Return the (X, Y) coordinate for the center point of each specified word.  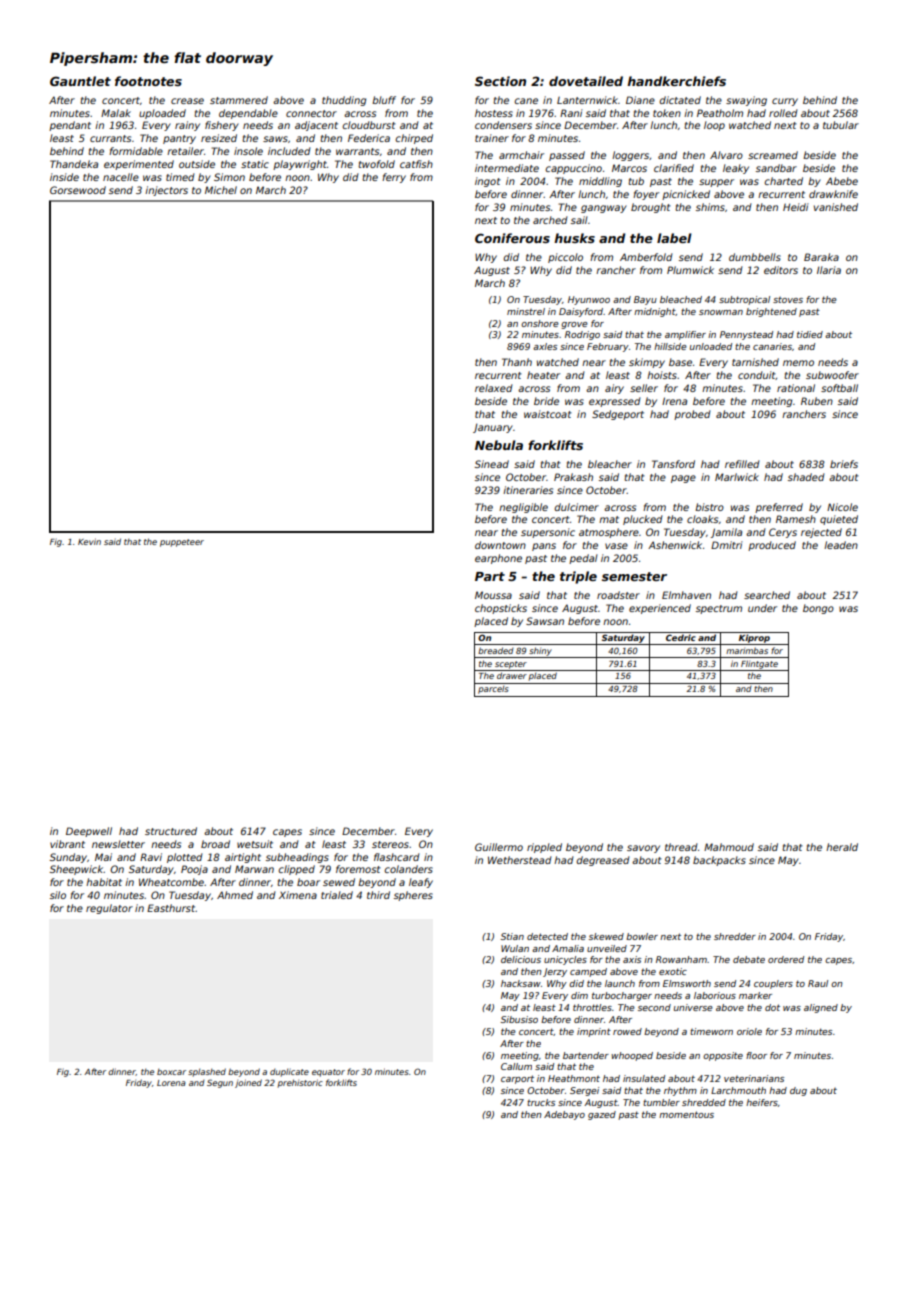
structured (171, 831)
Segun (220, 1083)
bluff (384, 100)
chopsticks (501, 609)
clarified (674, 168)
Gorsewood (78, 190)
